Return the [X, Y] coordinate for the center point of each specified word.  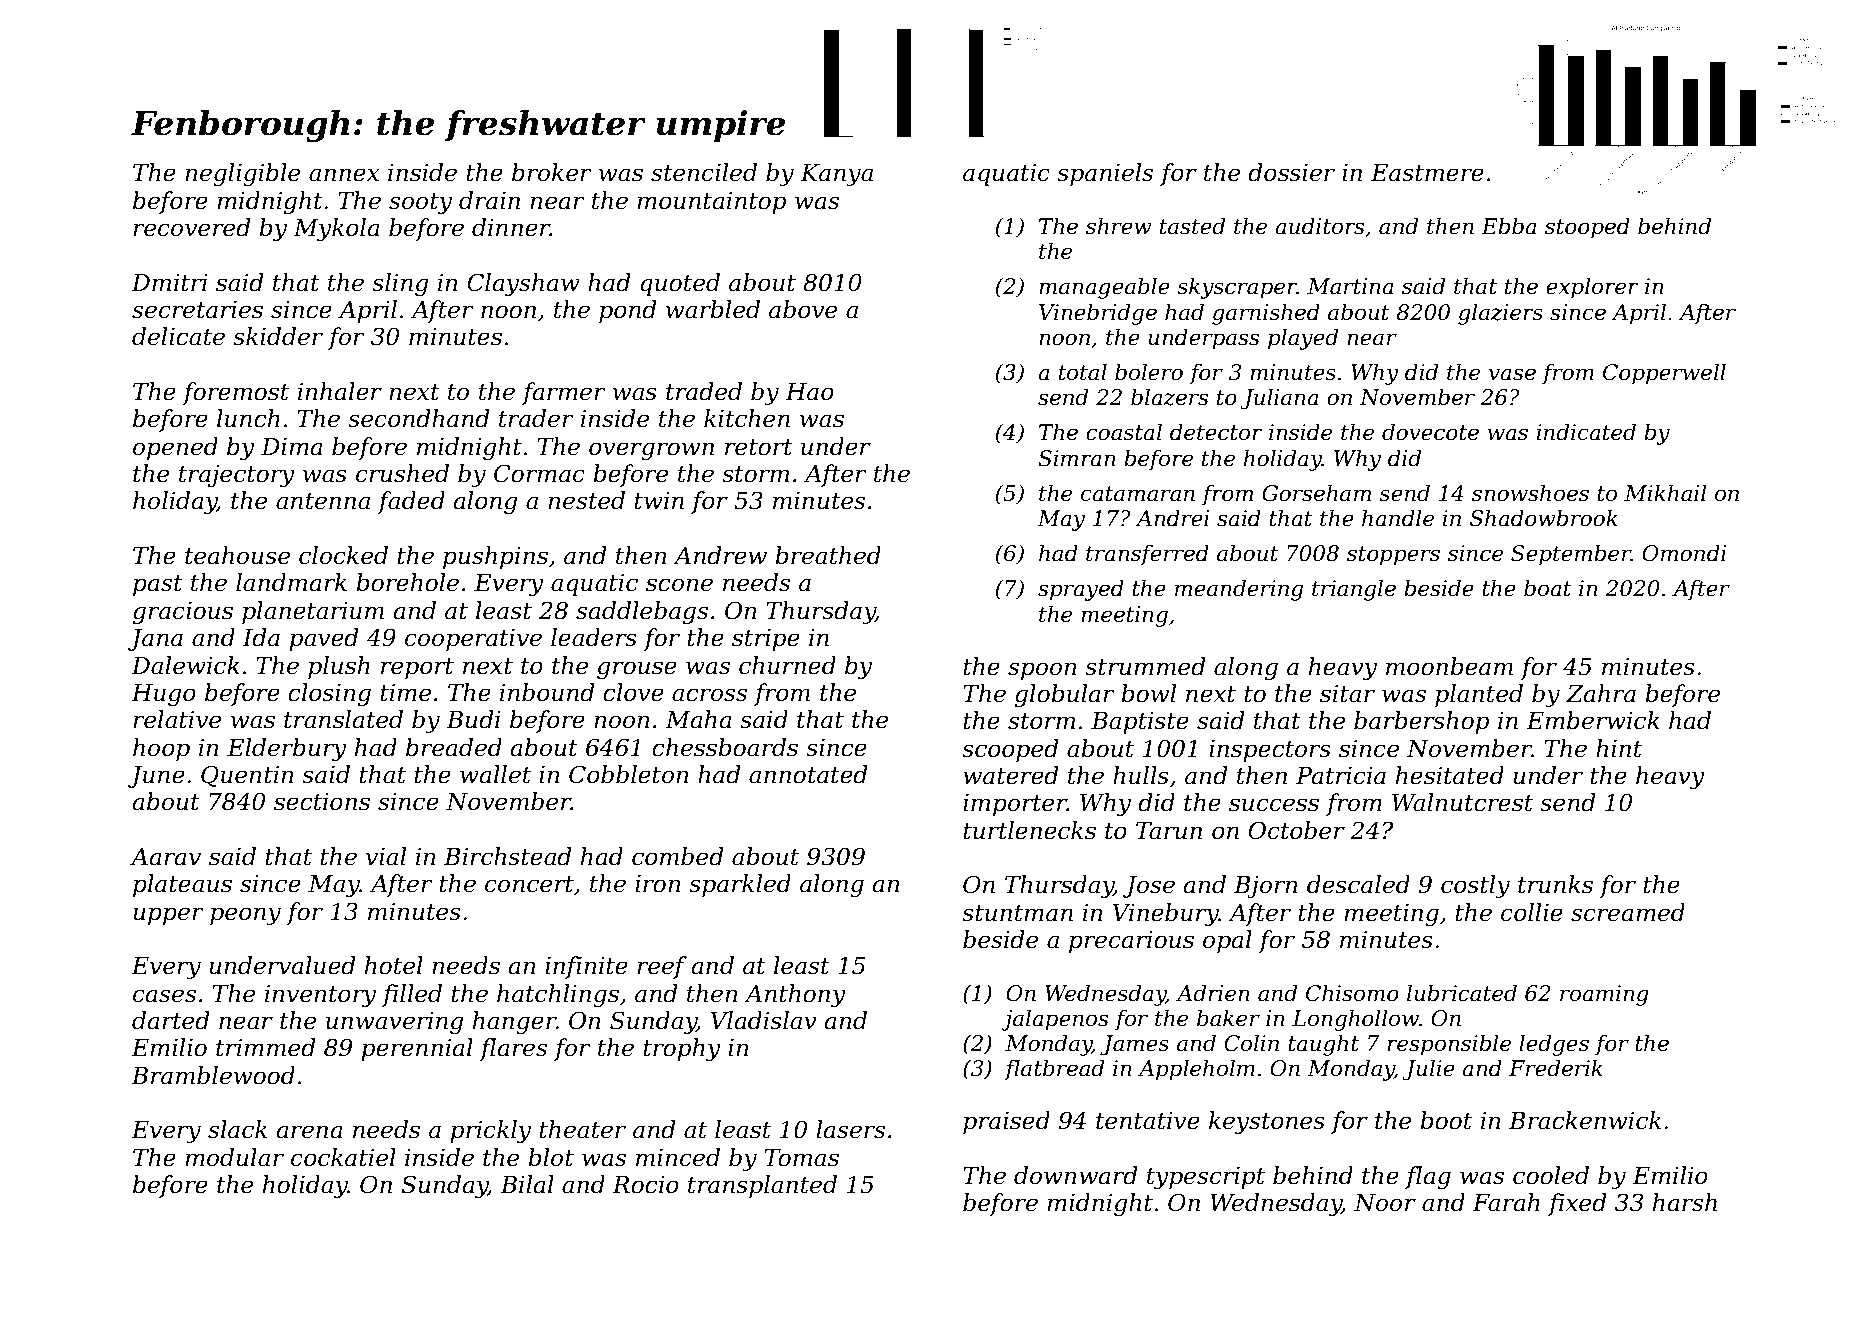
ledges [1554, 1045]
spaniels [1105, 174]
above [803, 309]
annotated [808, 774]
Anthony [795, 995]
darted [171, 1020]
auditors [1319, 226]
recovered [192, 227]
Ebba [1509, 226]
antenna [323, 501]
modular [234, 1157]
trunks [1555, 884]
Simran [1077, 458]
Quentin [247, 776]
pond [628, 311]
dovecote [1430, 432]
